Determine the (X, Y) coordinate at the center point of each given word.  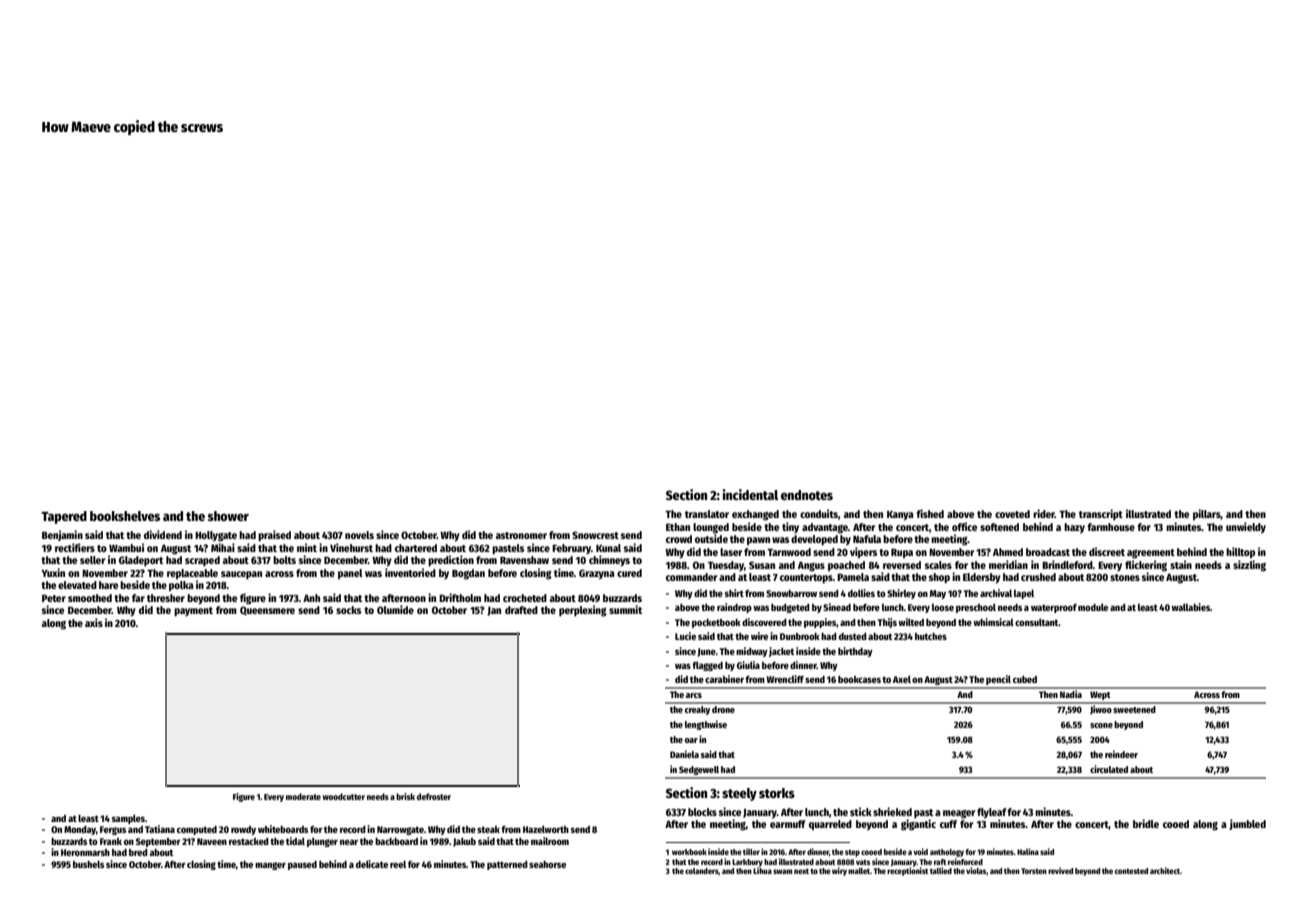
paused (302, 865)
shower (228, 516)
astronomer (521, 535)
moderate (303, 796)
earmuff (788, 824)
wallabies (1190, 607)
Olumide (395, 609)
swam (783, 871)
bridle (1146, 823)
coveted (1012, 514)
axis (94, 622)
